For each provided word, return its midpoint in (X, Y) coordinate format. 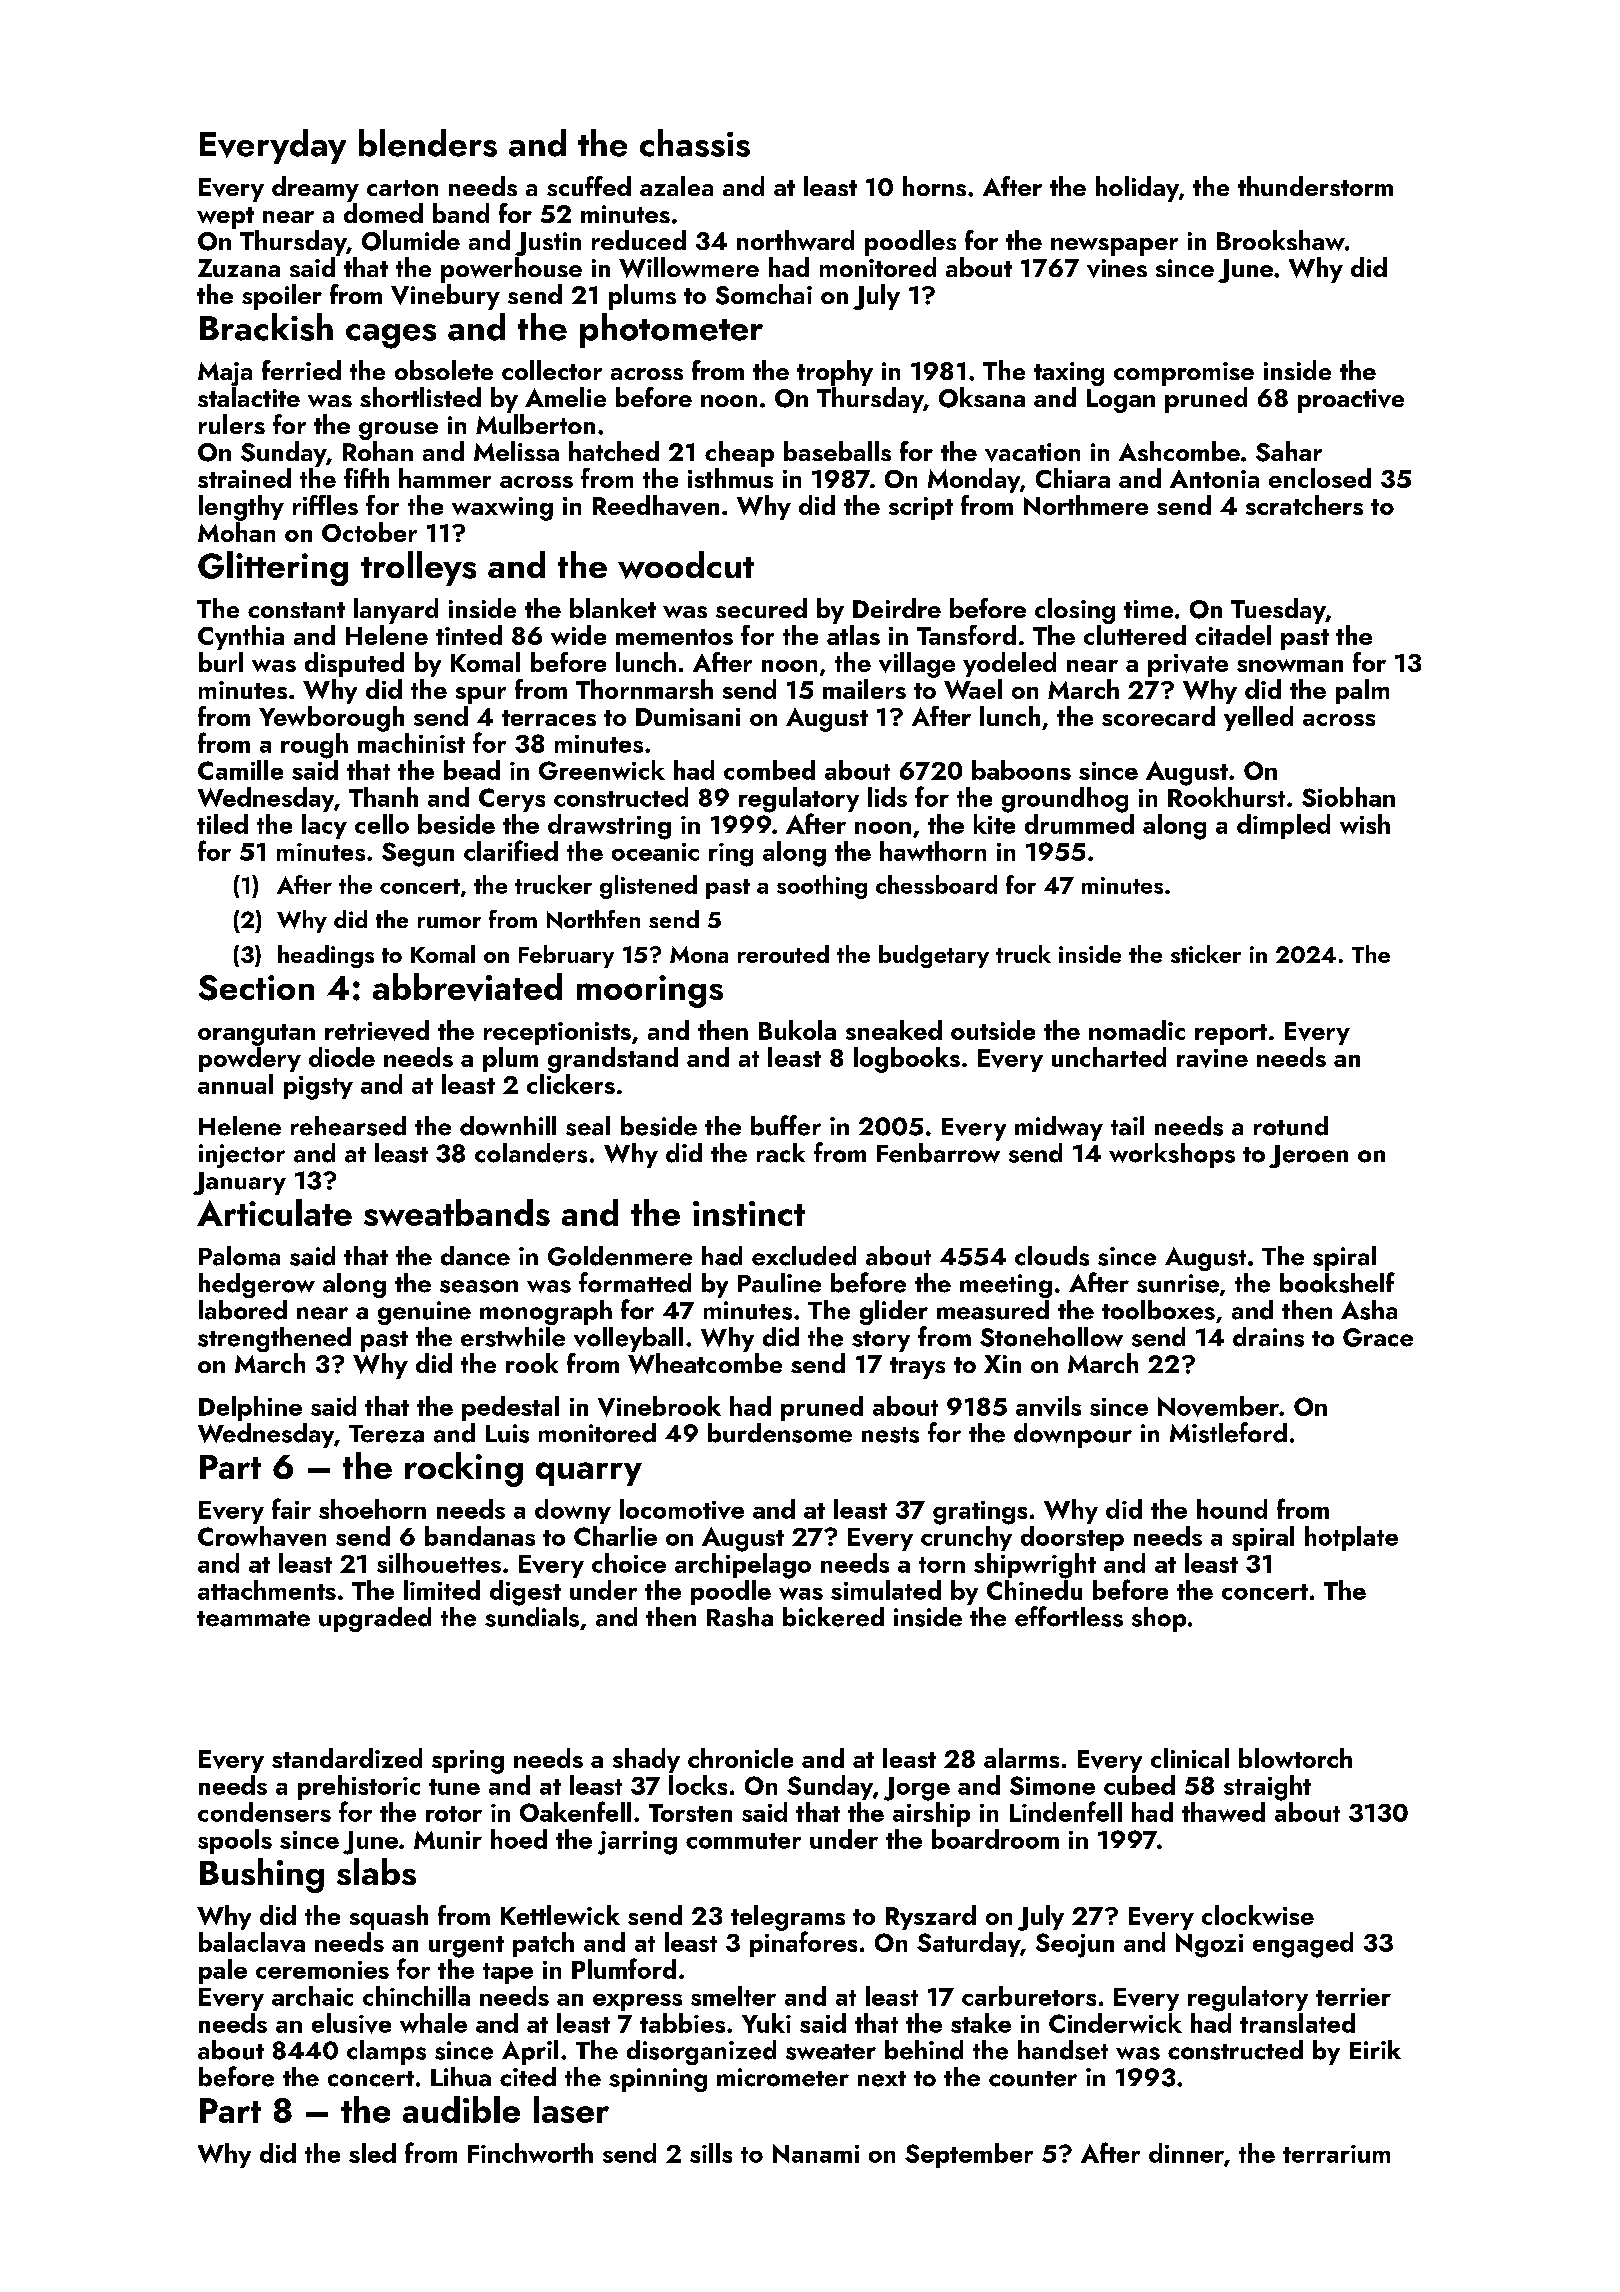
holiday (1137, 189)
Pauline (779, 1283)
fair (291, 1508)
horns (934, 186)
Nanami (816, 2153)
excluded (804, 1256)
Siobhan (1348, 797)
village (917, 665)
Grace (1378, 1337)
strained (244, 478)
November (1218, 1406)
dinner (1186, 2153)
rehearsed (348, 1126)
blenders (428, 143)
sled (372, 2153)
